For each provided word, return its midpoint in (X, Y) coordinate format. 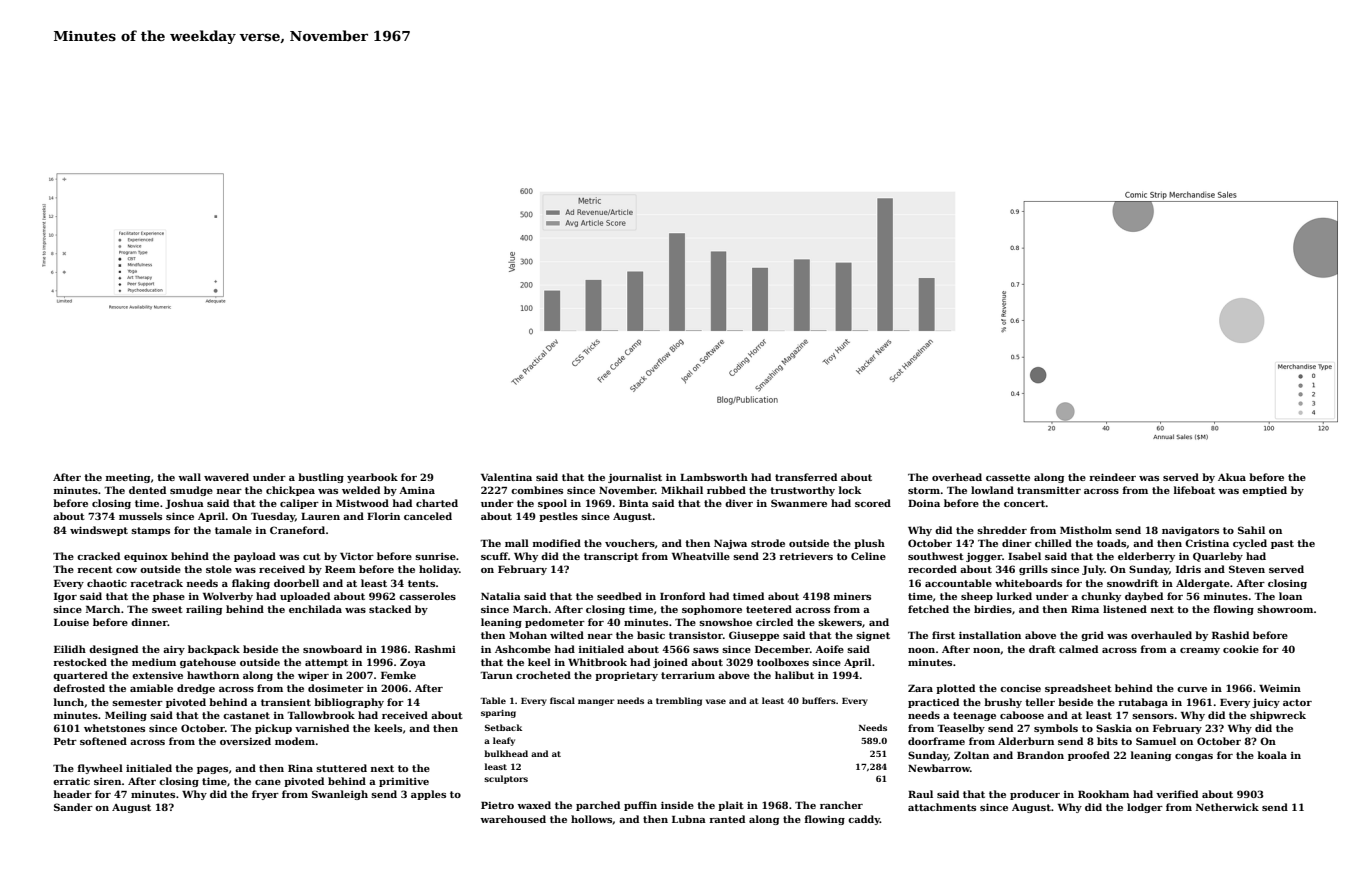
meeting (128, 478)
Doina (924, 503)
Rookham (1103, 794)
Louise (71, 622)
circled (774, 622)
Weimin (1280, 688)
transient (286, 702)
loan (1290, 596)
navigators (1190, 531)
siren (108, 781)
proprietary (626, 676)
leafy (504, 741)
